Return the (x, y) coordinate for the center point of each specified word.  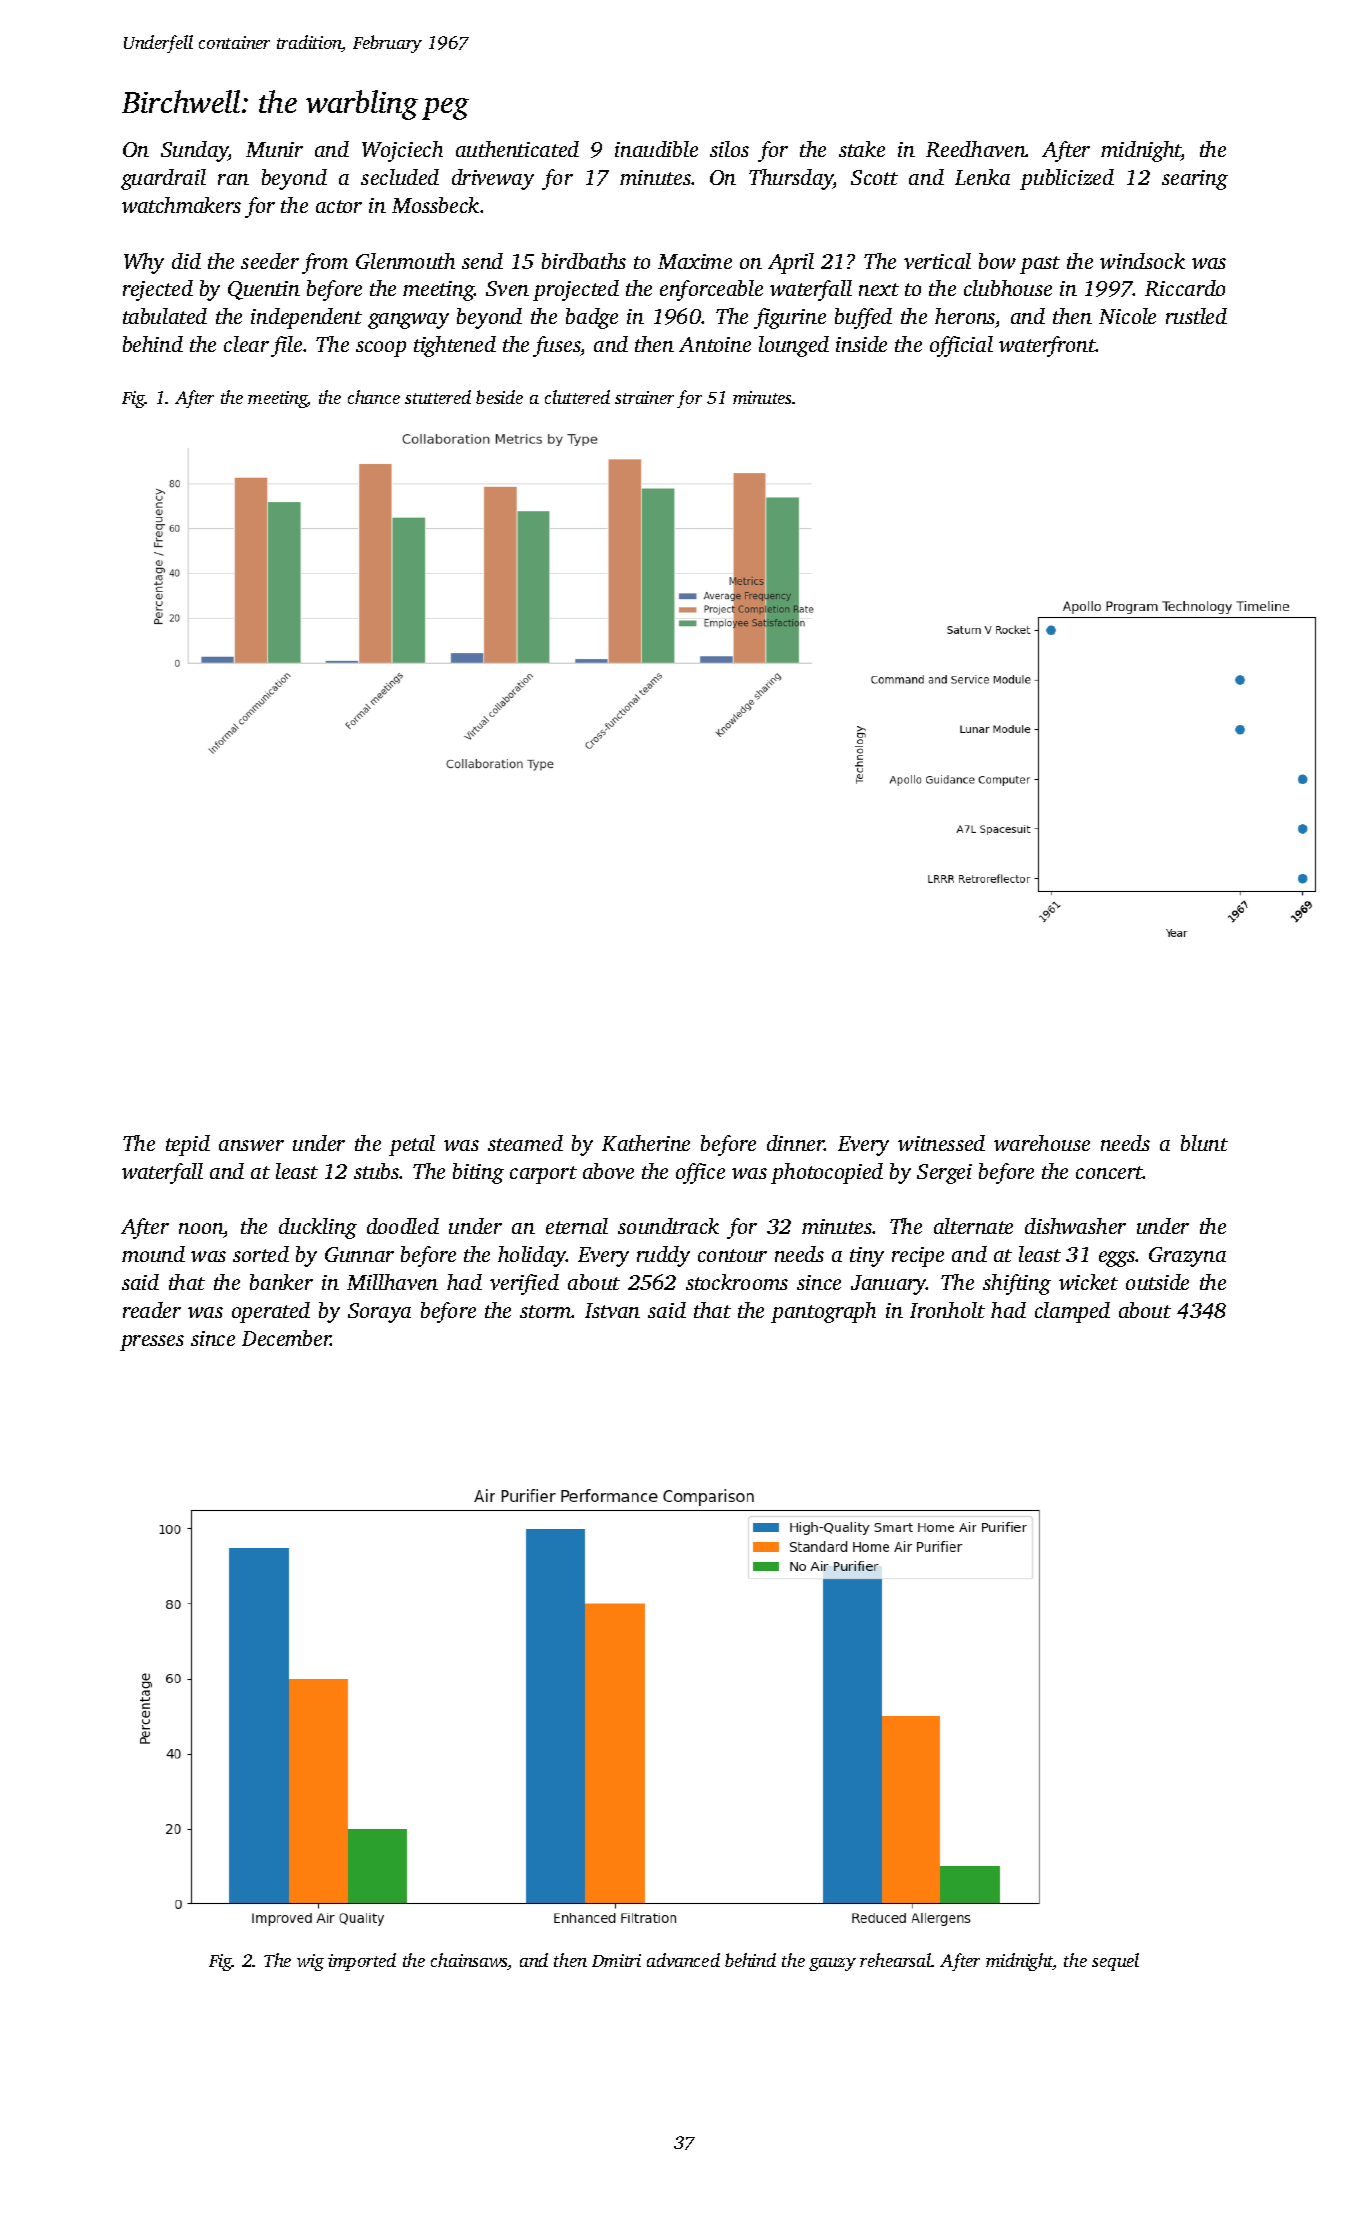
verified (524, 1284)
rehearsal (896, 1960)
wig (310, 1962)
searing (1195, 180)
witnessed (941, 1143)
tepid (188, 1145)
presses (152, 1343)
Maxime (695, 261)
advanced (683, 1960)
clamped (1072, 1312)
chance (374, 397)
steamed (525, 1143)
